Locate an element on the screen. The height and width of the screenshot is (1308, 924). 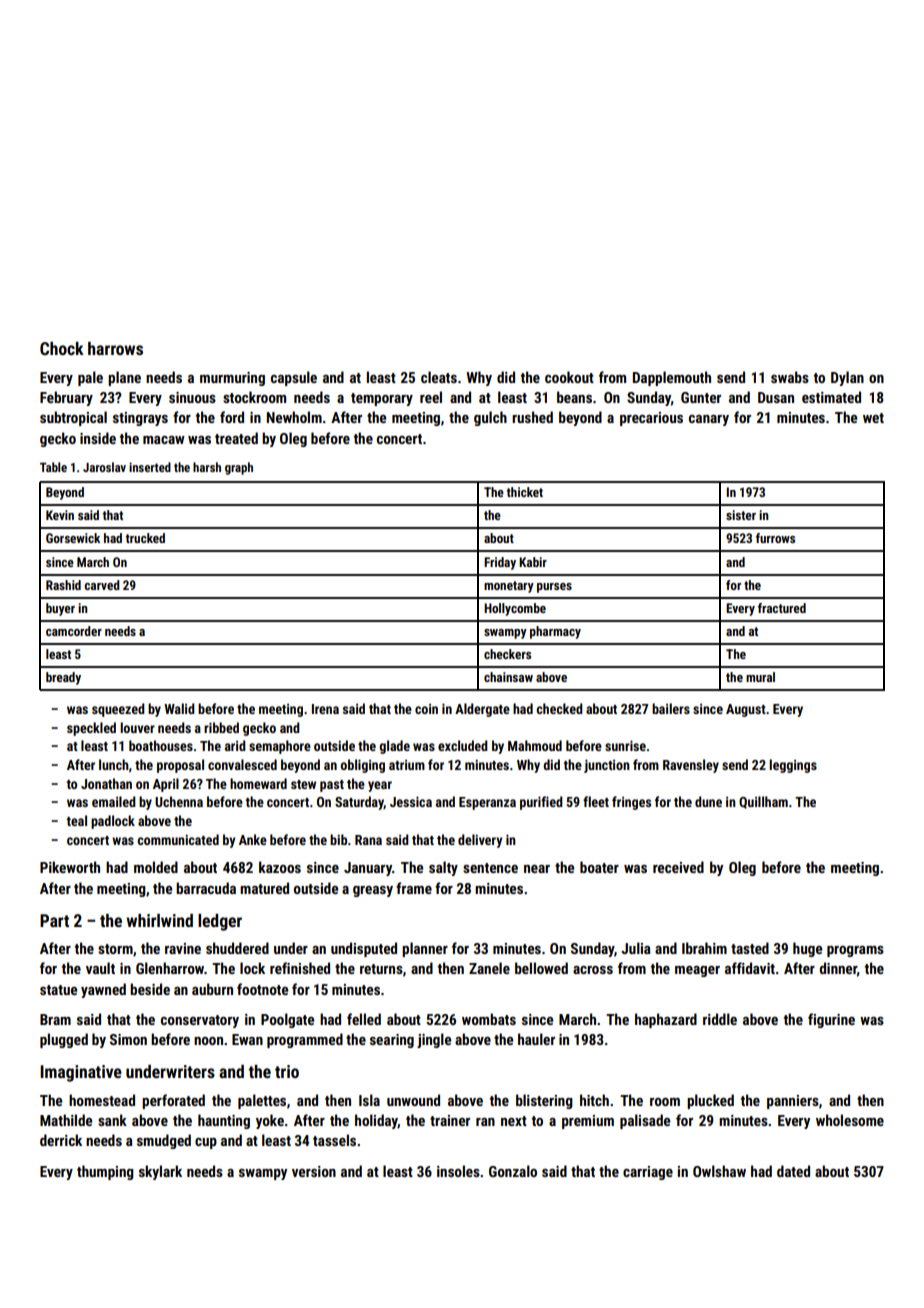
greasy is located at coordinates (373, 891).
